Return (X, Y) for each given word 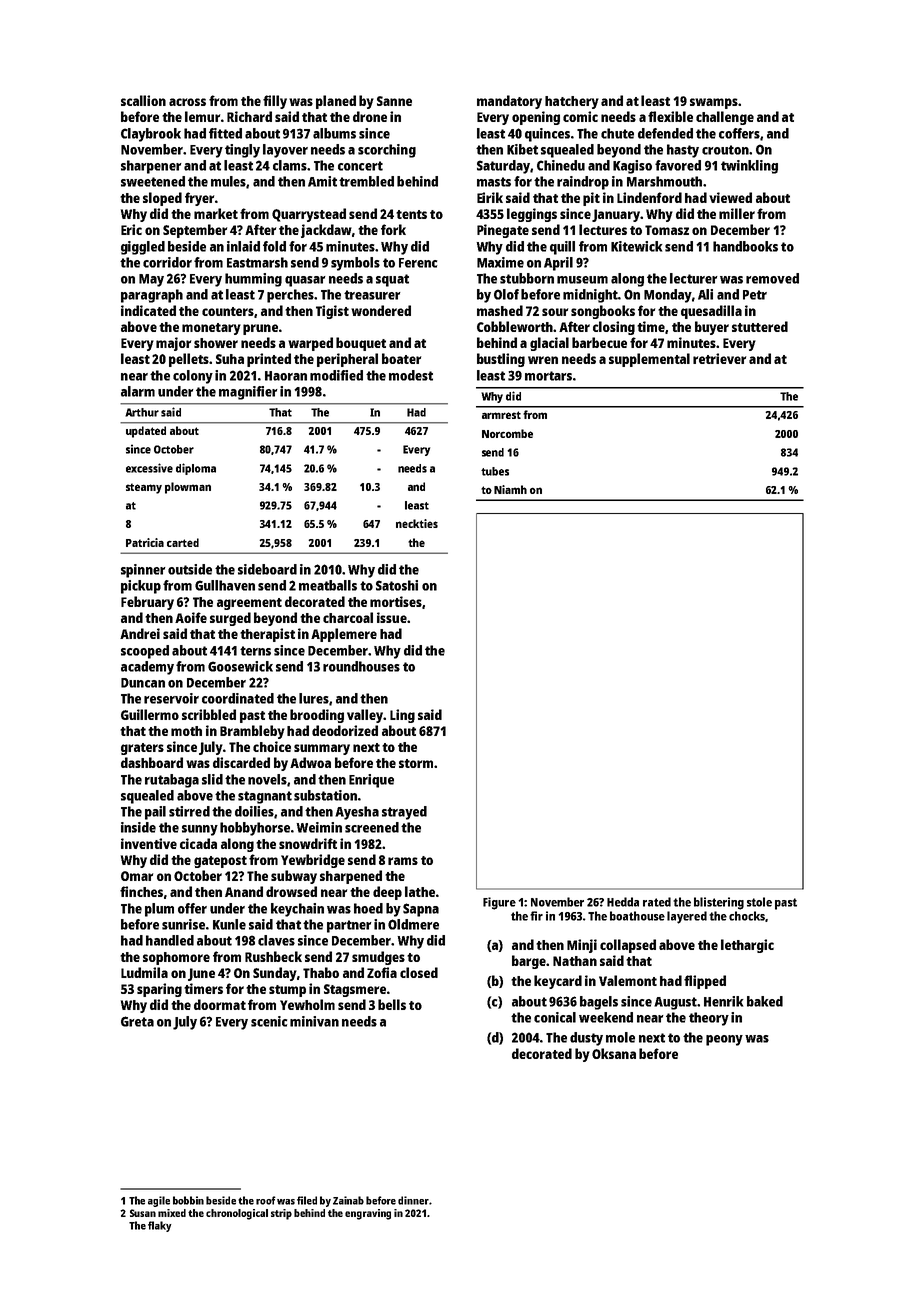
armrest (501, 415)
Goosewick (240, 666)
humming (253, 280)
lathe (420, 891)
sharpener (151, 167)
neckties (417, 523)
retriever (719, 358)
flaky (159, 1226)
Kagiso (632, 167)
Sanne (394, 101)
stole (759, 902)
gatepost (220, 862)
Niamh (510, 489)
